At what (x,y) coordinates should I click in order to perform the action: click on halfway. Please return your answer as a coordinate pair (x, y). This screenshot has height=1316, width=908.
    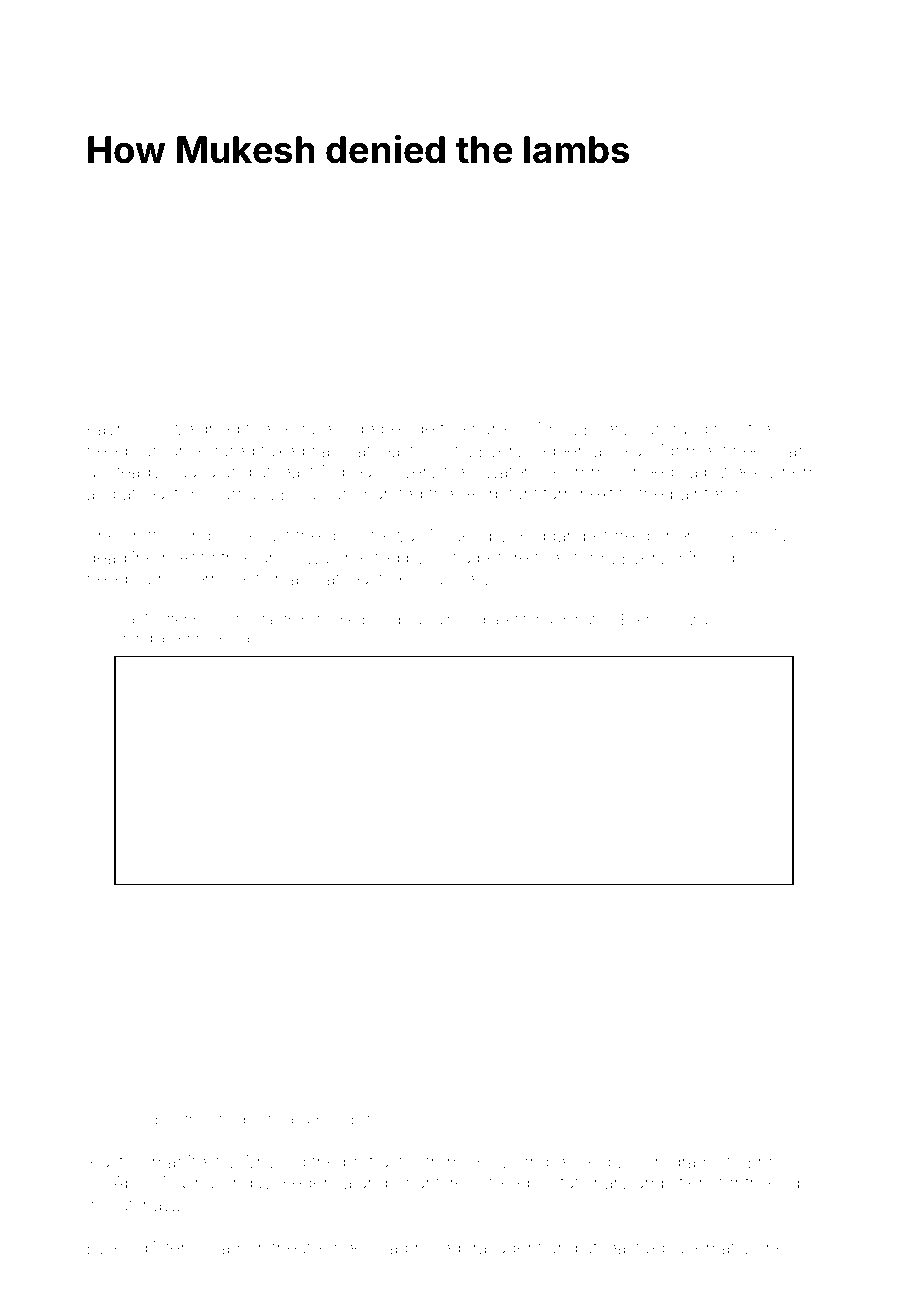
    Looking at the image, I should click on (689, 620).
